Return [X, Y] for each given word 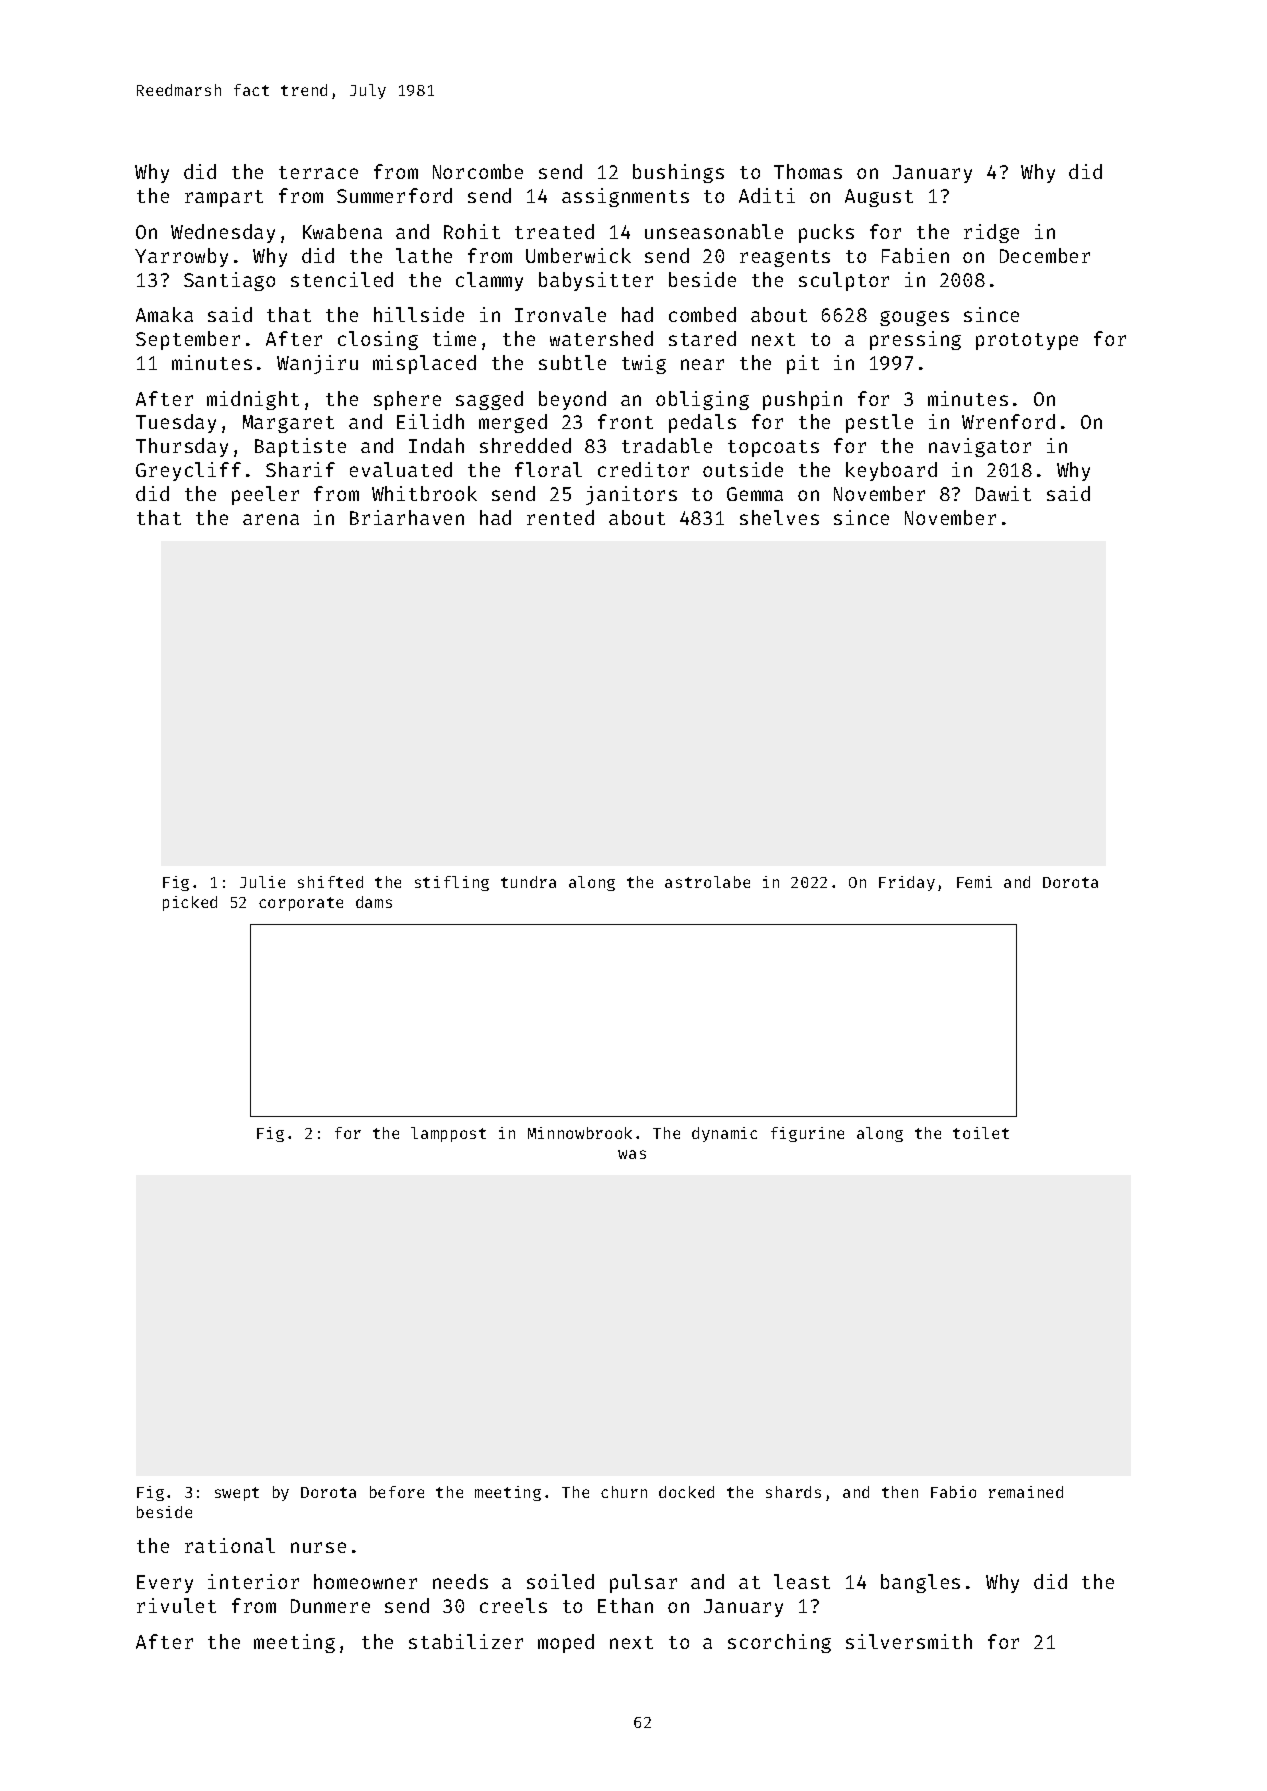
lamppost [448, 1134]
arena [271, 519]
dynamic [724, 1134]
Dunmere [330, 1606]
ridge [991, 233]
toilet [981, 1133]
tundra [528, 882]
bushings [678, 173]
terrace [318, 172]
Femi [974, 882]
